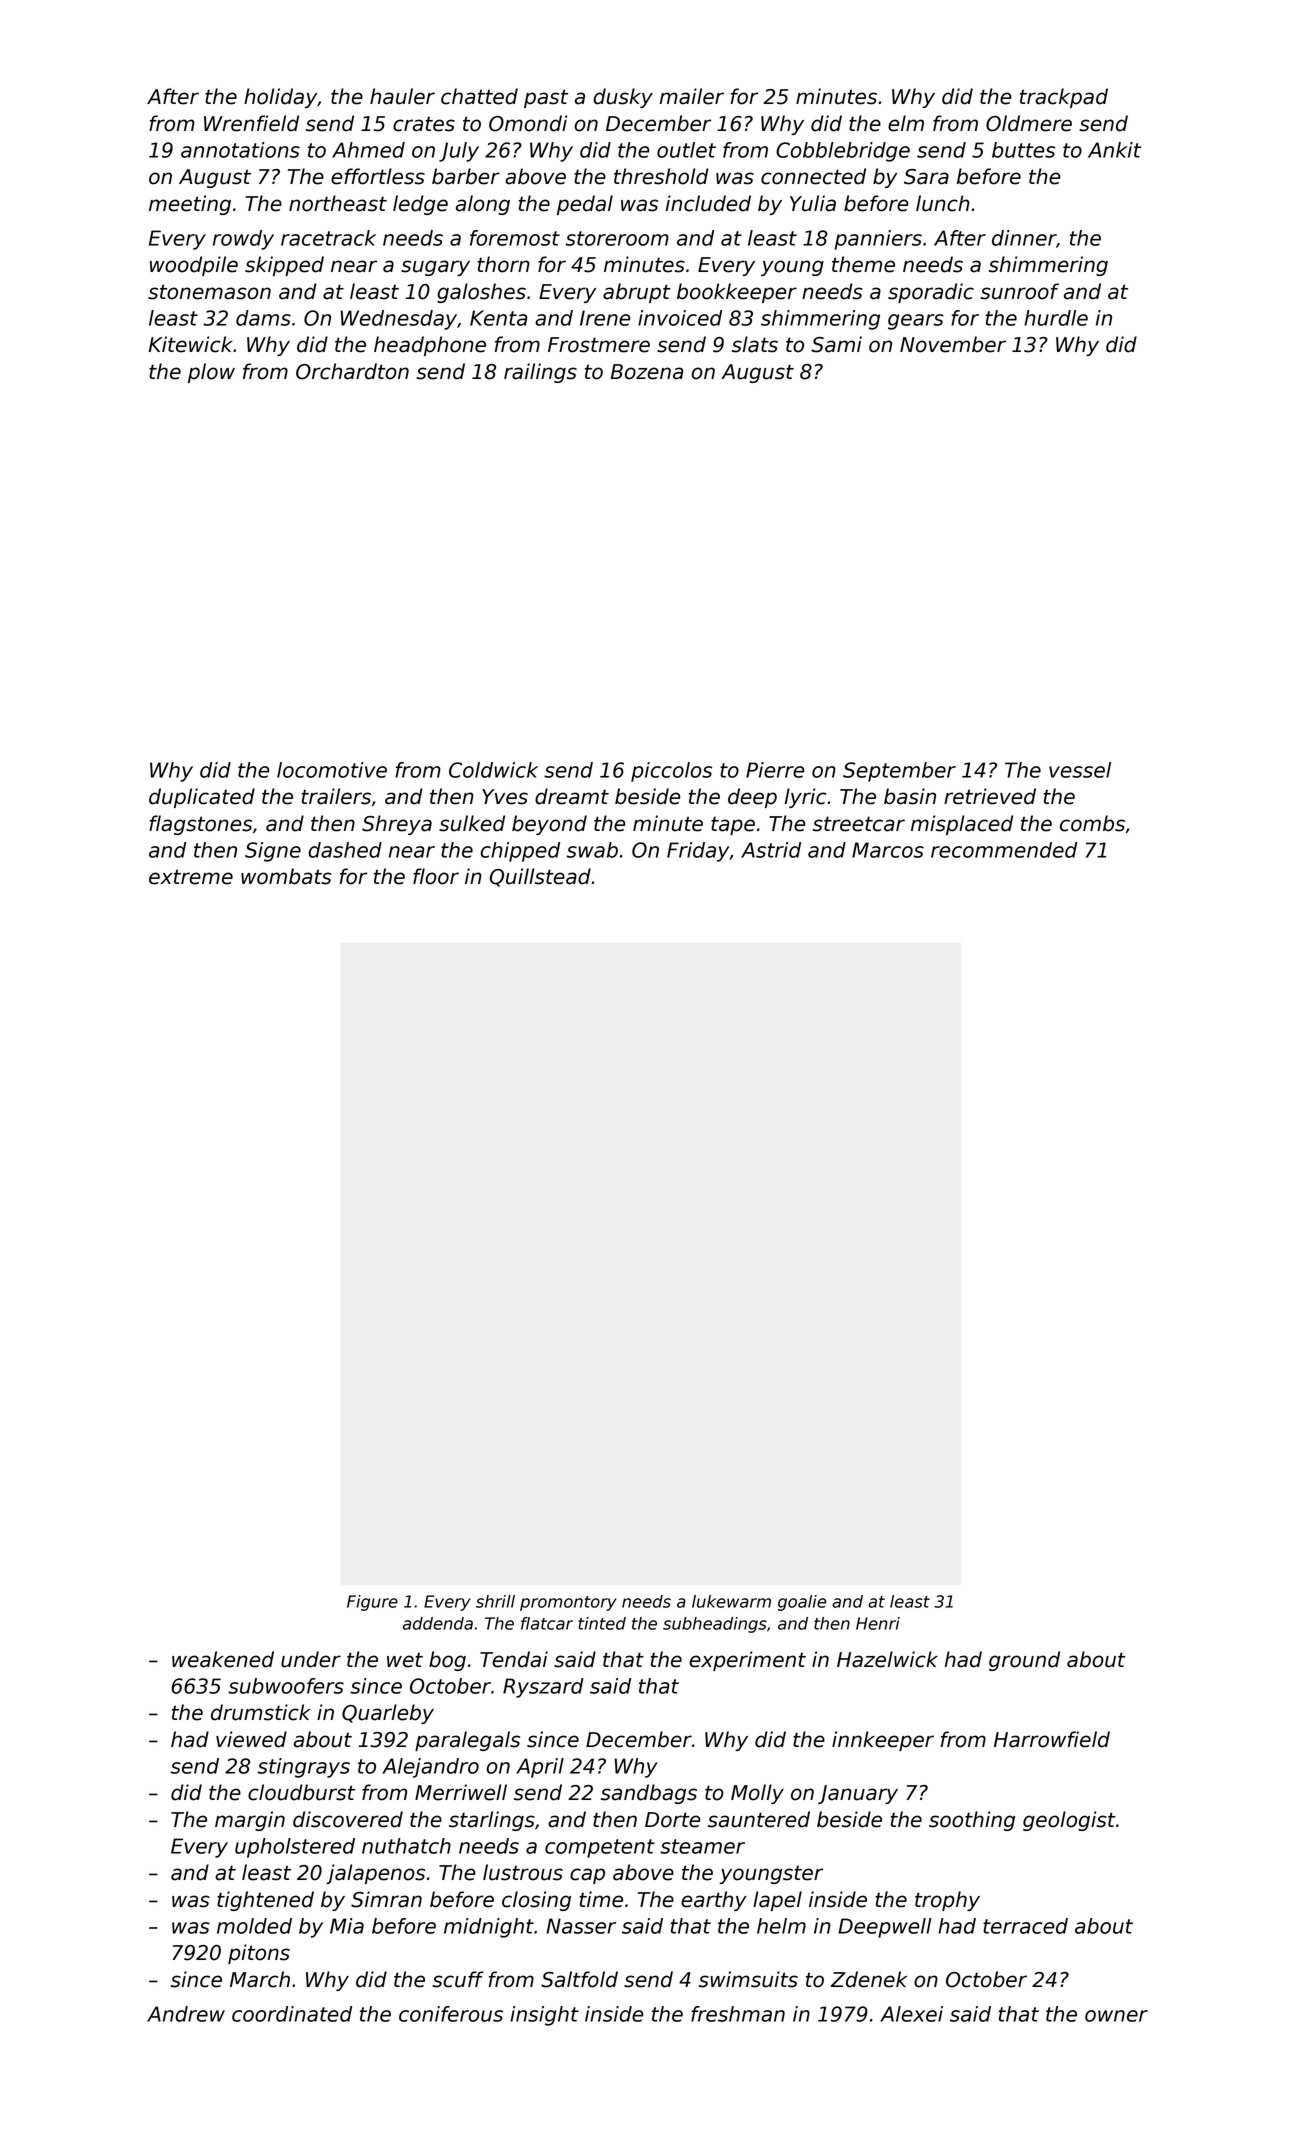 Image resolution: width=1302 pixels, height=2144 pixels. I want to click on November, so click(953, 344).
